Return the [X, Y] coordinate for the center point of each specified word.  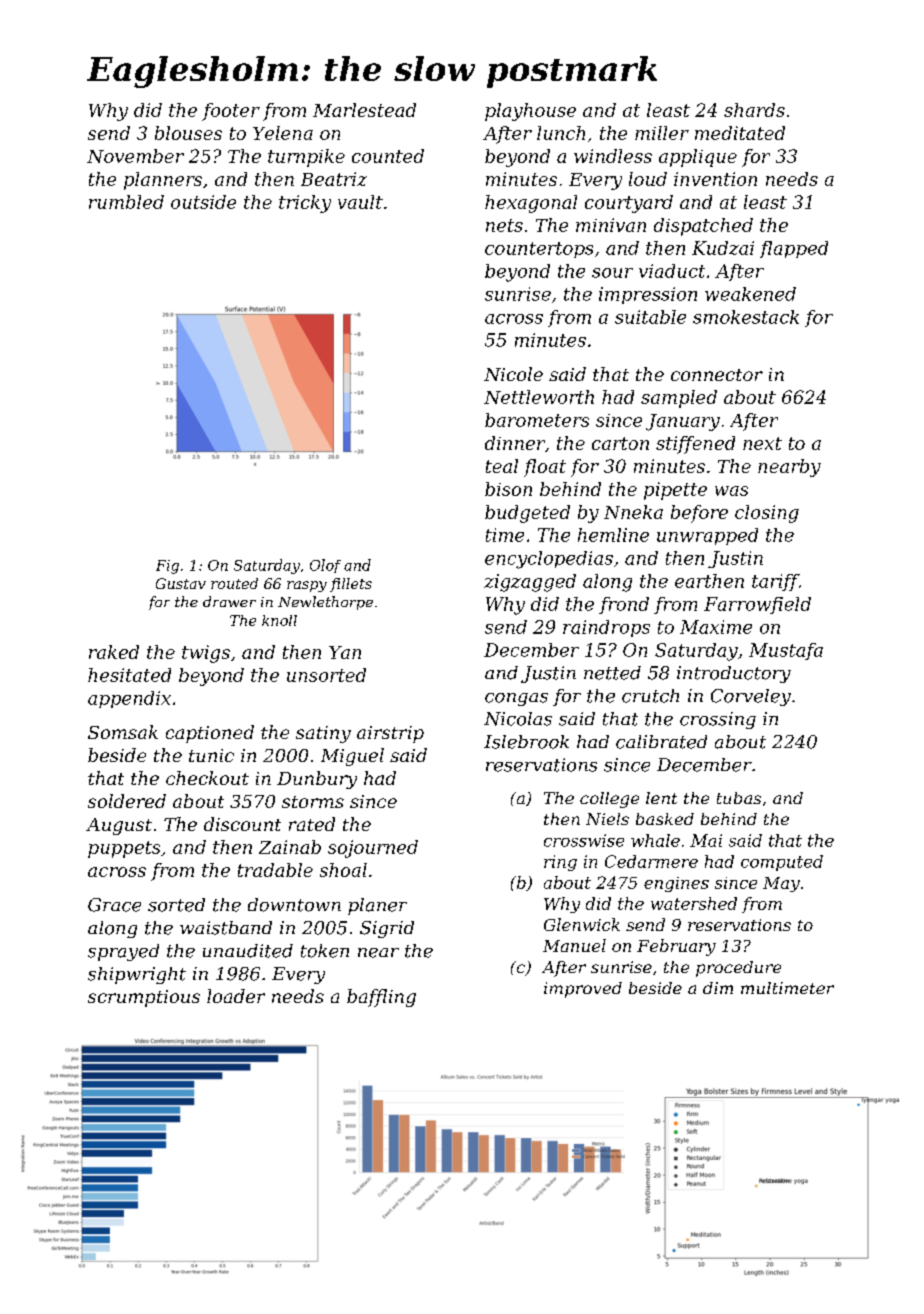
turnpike [306, 158]
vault [360, 202]
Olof [325, 566]
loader [236, 996]
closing [767, 514]
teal [502, 466]
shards [754, 110]
